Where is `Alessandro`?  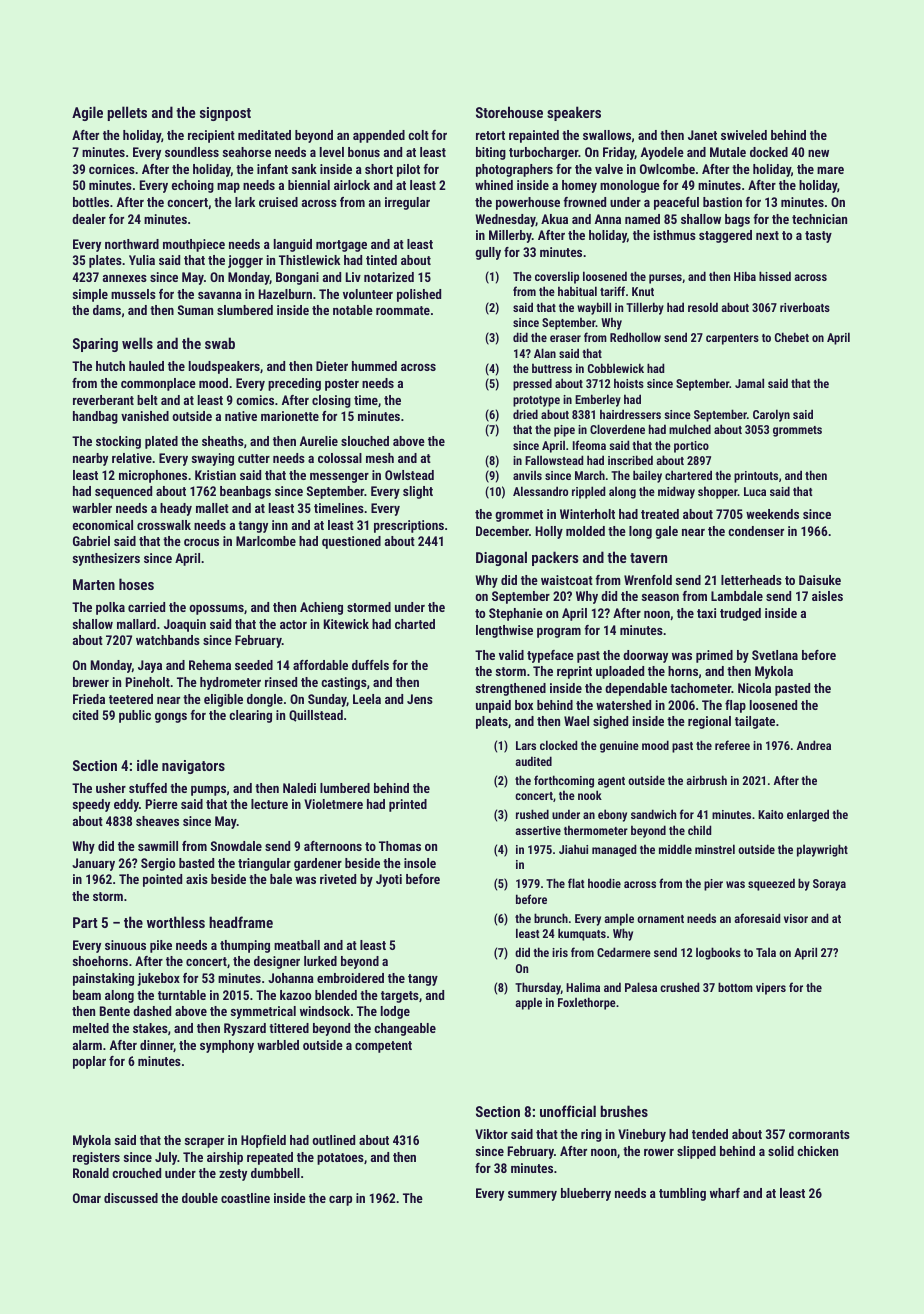
Alessandro is located at coordinates (540, 491).
